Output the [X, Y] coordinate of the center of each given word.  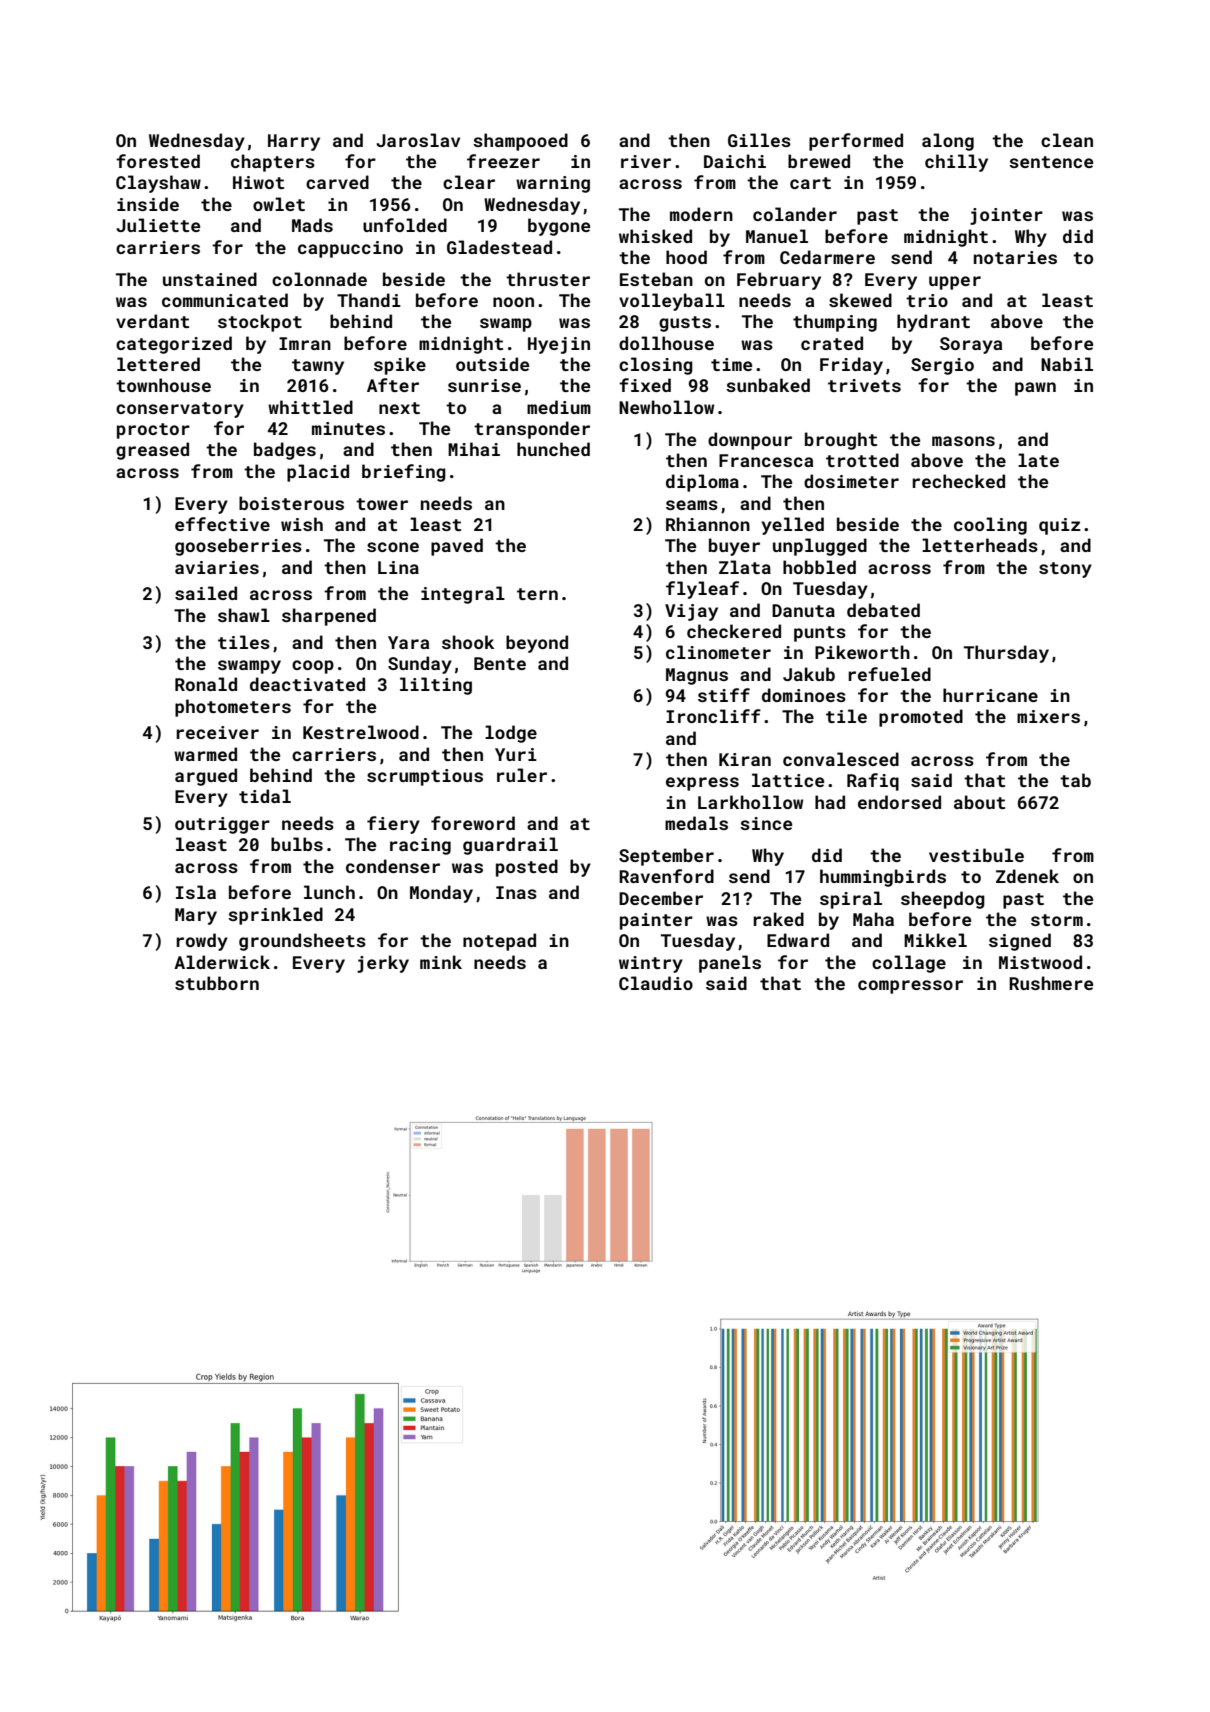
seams [692, 505]
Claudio [656, 983]
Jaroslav [418, 140]
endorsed [899, 802]
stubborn [217, 983]
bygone [559, 227]
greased [152, 451]
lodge [511, 734]
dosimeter [851, 481]
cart [810, 183]
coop [313, 667]
